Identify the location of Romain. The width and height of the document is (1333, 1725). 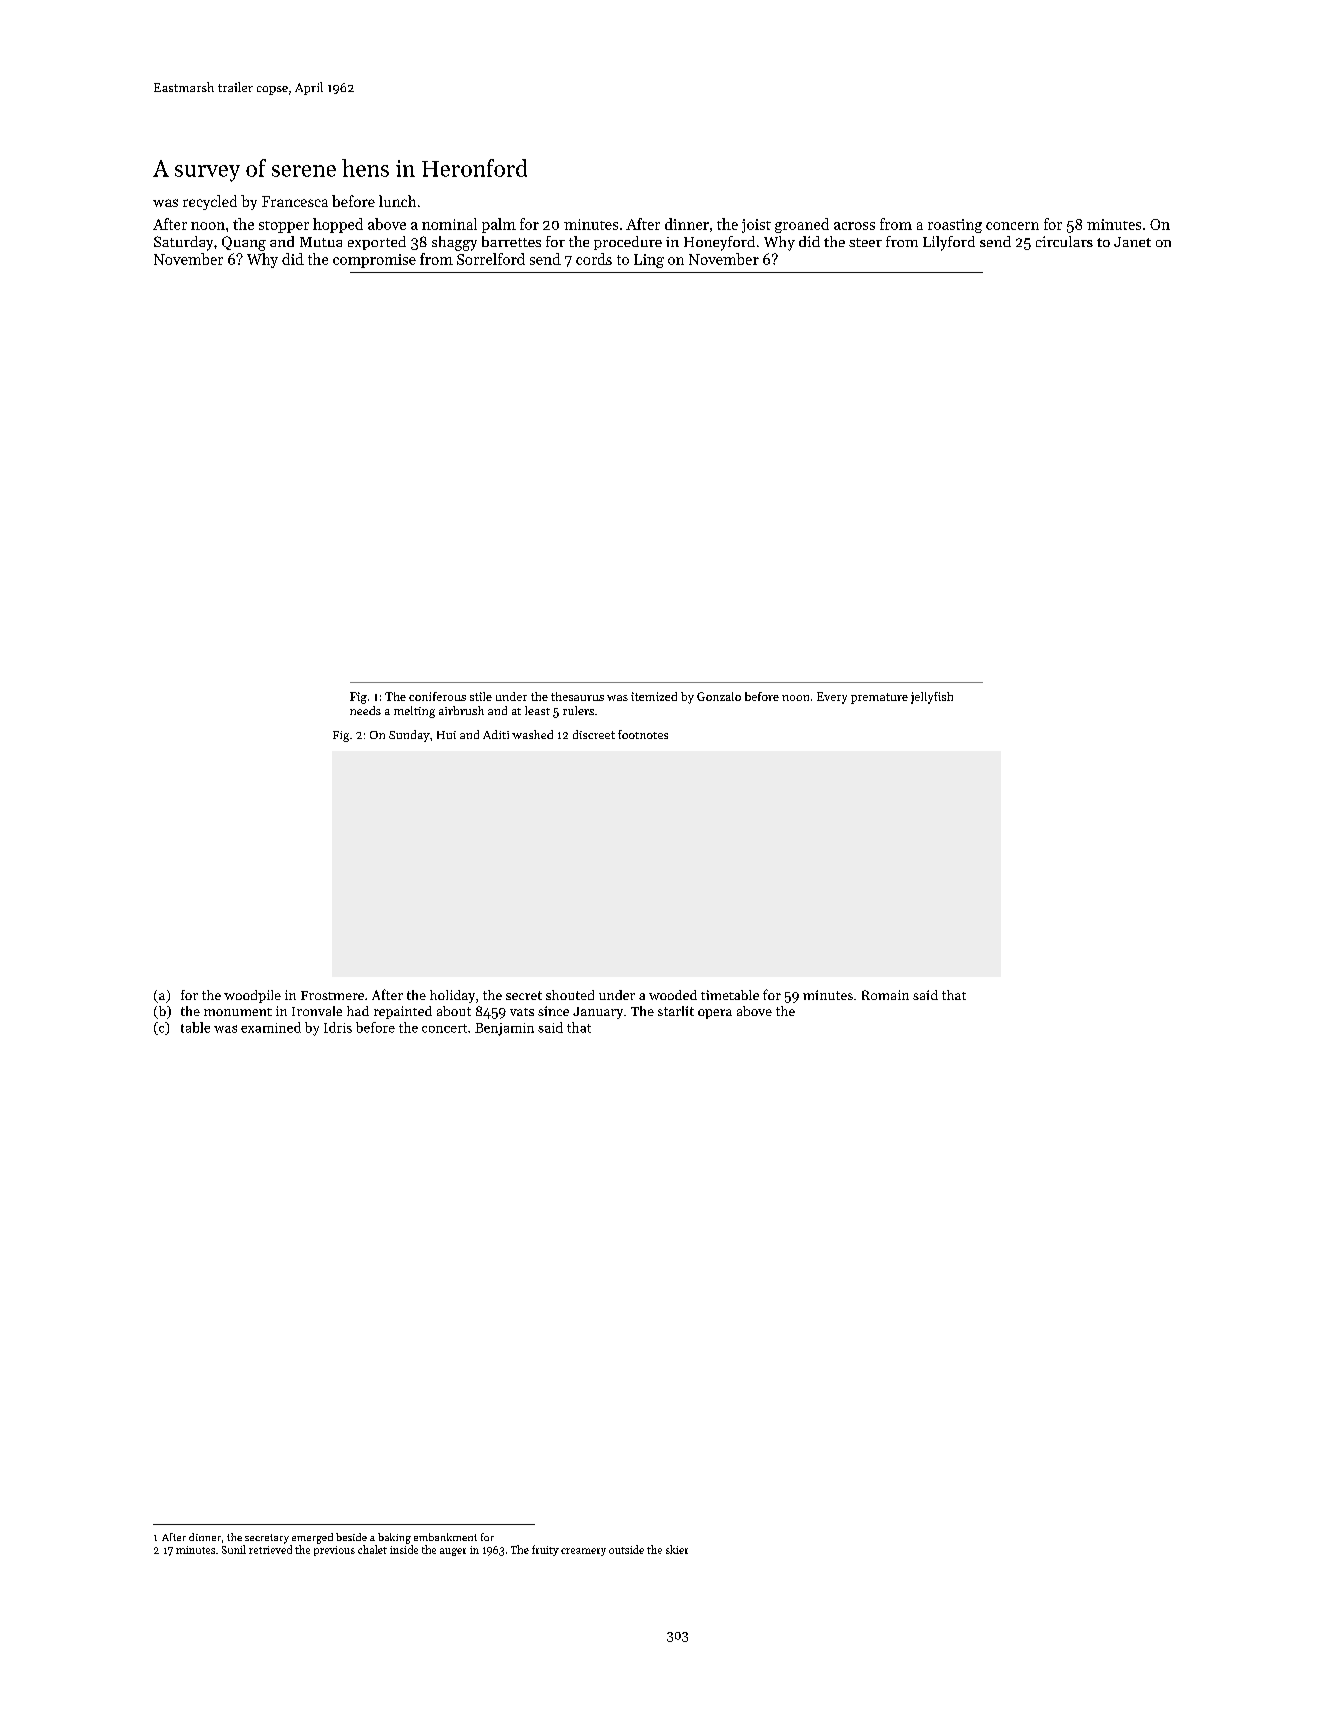
(885, 995).
